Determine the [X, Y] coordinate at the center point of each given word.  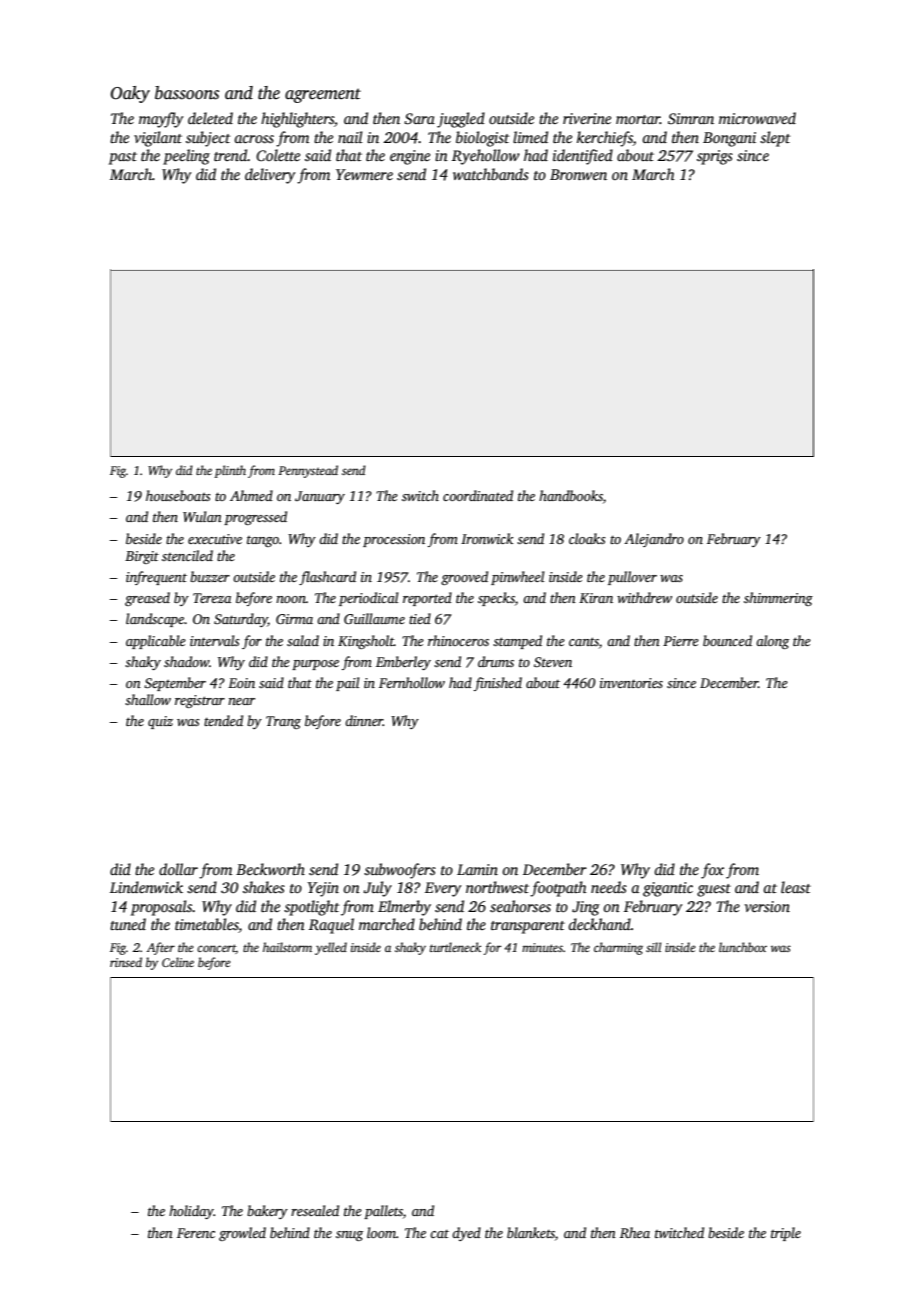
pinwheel [518, 578]
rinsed [126, 962]
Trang [283, 722]
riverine [587, 118]
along [772, 642]
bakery [267, 1212]
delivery [270, 176]
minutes [542, 947]
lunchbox [743, 947]
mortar [638, 119]
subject [208, 139]
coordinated [478, 495]
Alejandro [654, 540]
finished [498, 684]
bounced [727, 640]
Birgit [142, 557]
